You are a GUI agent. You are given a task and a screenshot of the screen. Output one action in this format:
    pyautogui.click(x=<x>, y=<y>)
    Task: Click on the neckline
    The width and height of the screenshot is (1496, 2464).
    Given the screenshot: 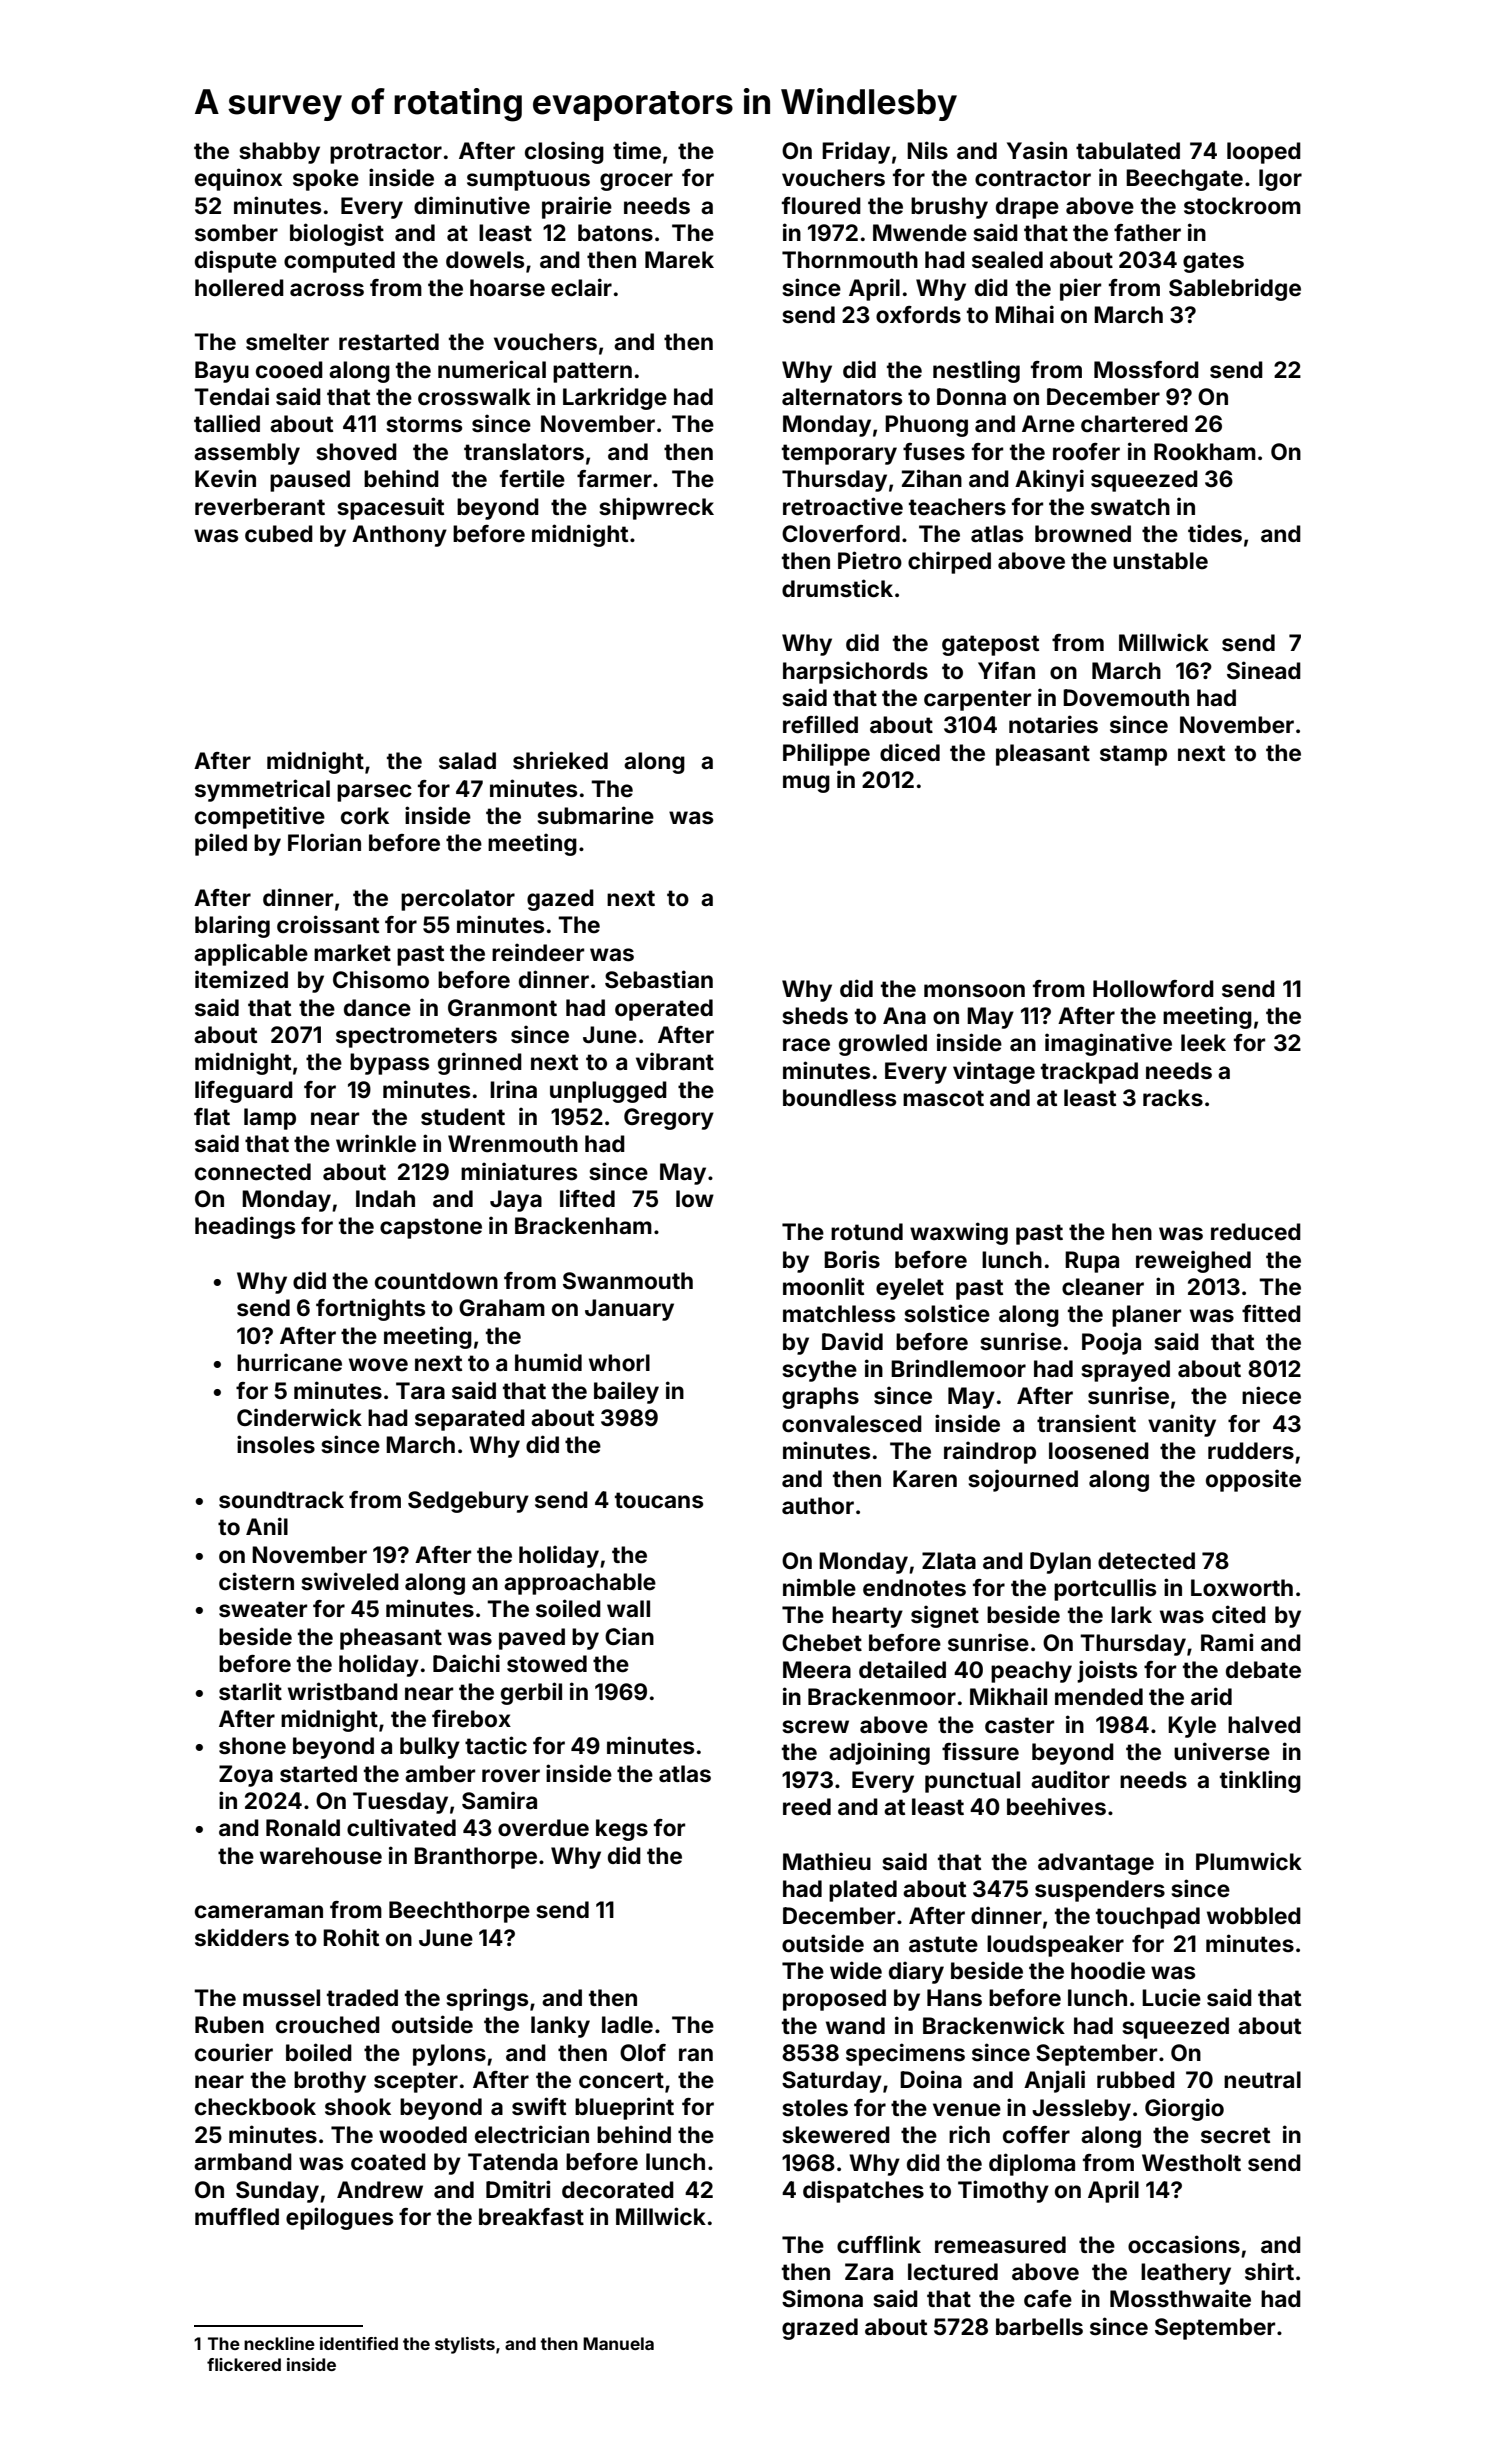 What is the action you would take?
    pyautogui.click(x=279, y=2343)
